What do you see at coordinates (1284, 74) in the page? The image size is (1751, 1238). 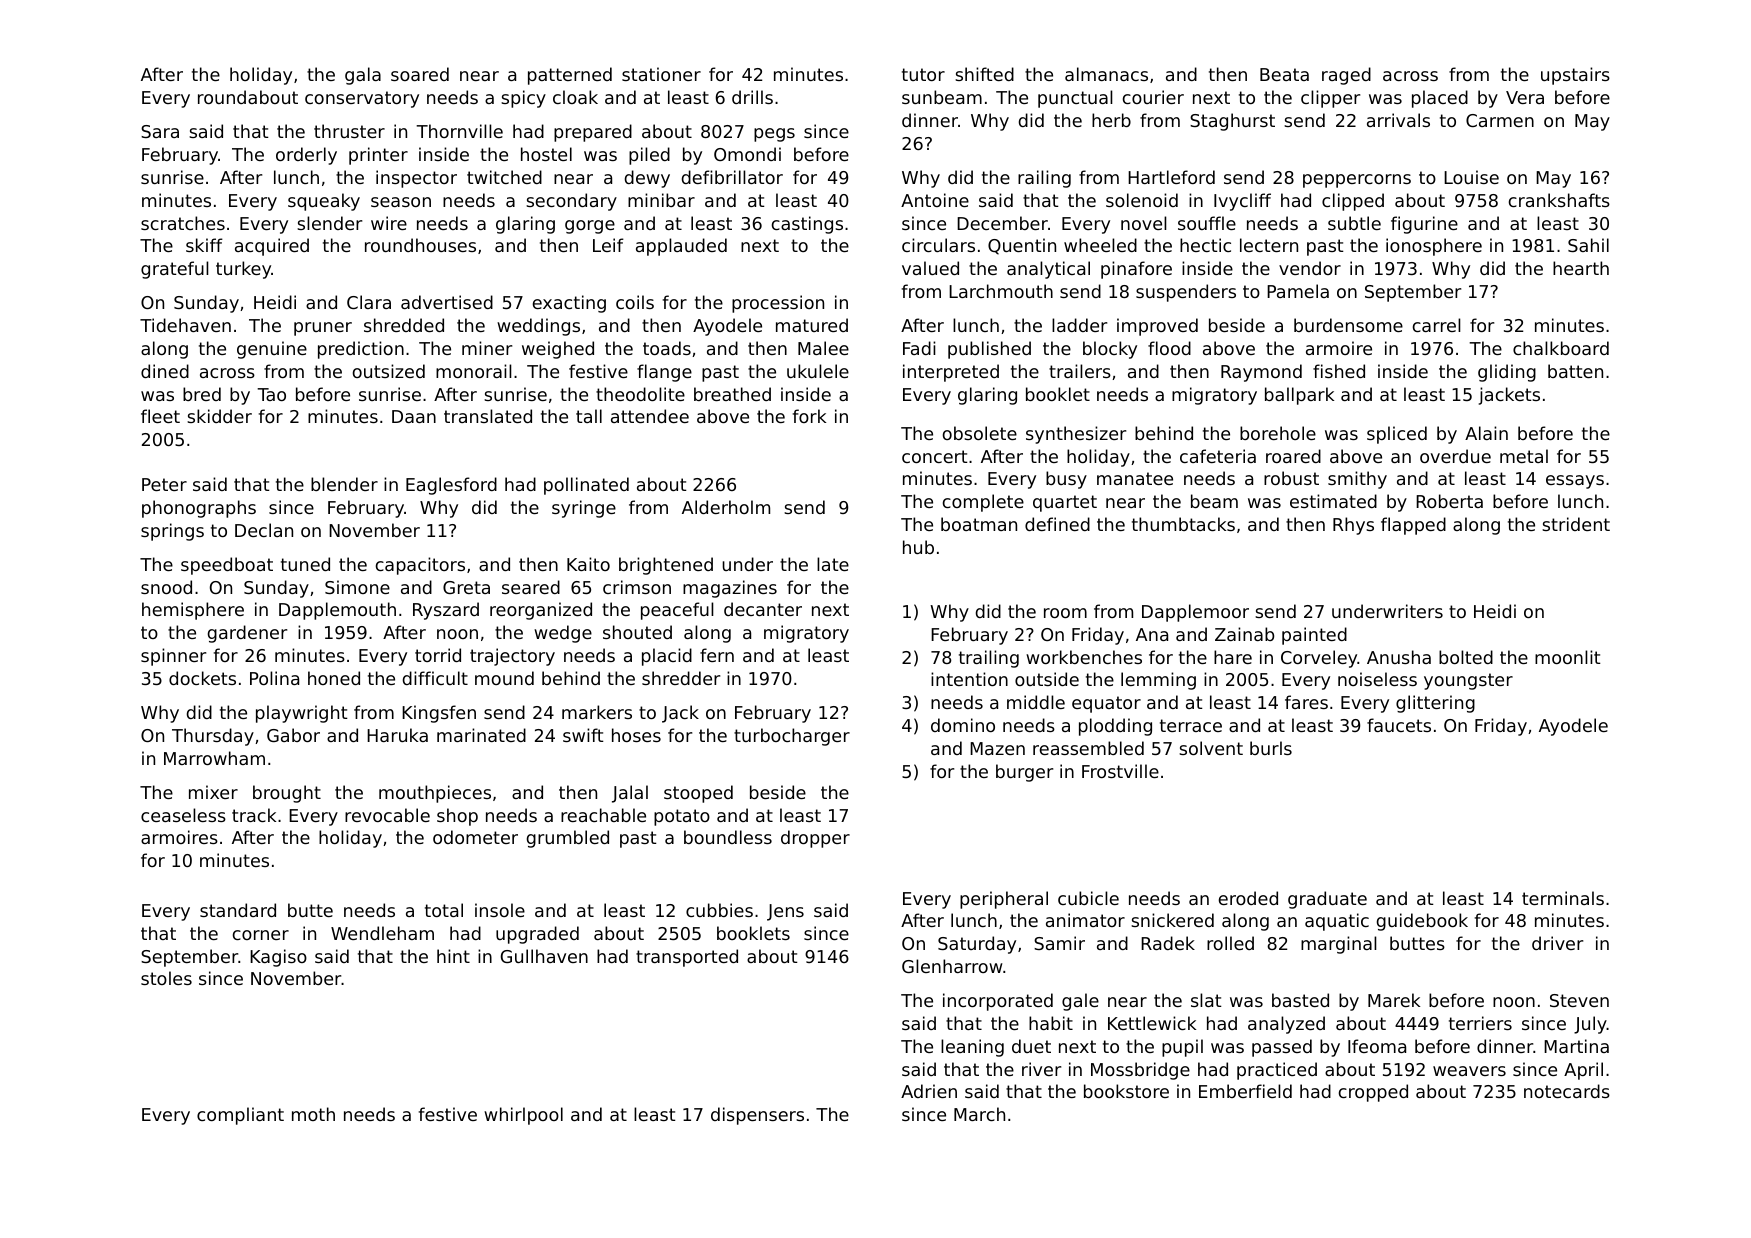 I see `Beata` at bounding box center [1284, 74].
